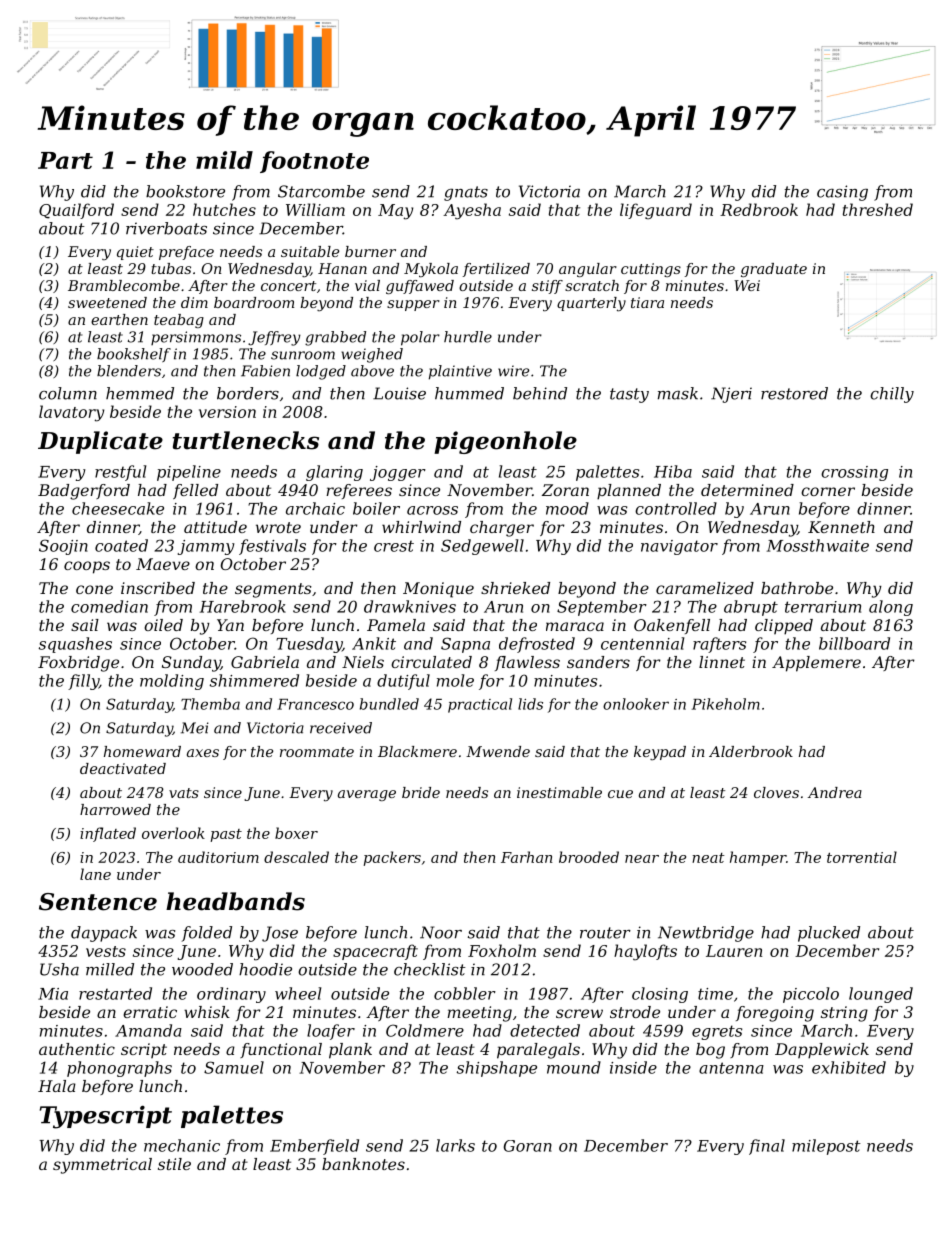  Describe the element at coordinates (892, 395) in the screenshot. I see `chilly` at that location.
